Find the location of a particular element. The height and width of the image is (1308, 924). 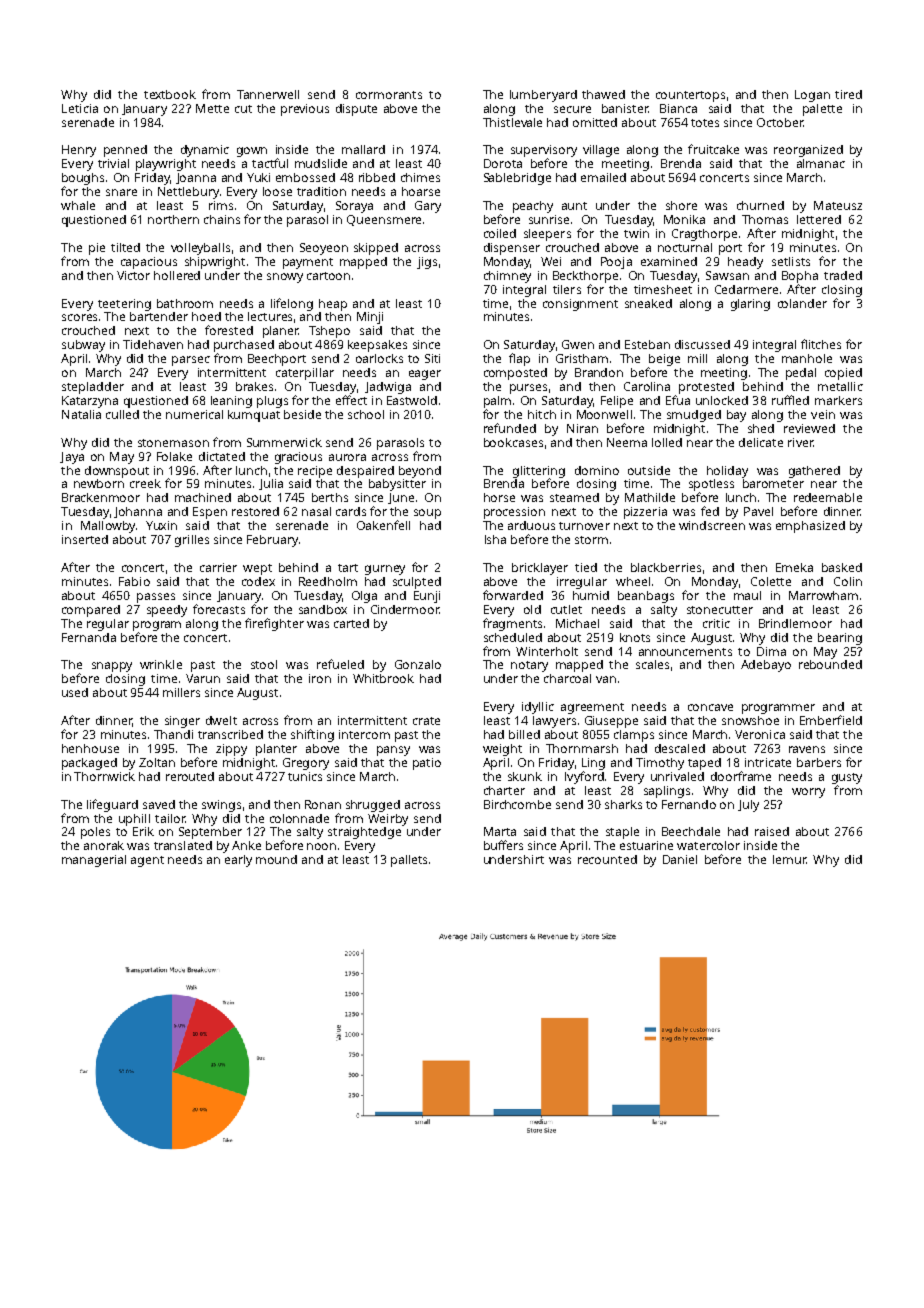

bookcases is located at coordinates (513, 442).
